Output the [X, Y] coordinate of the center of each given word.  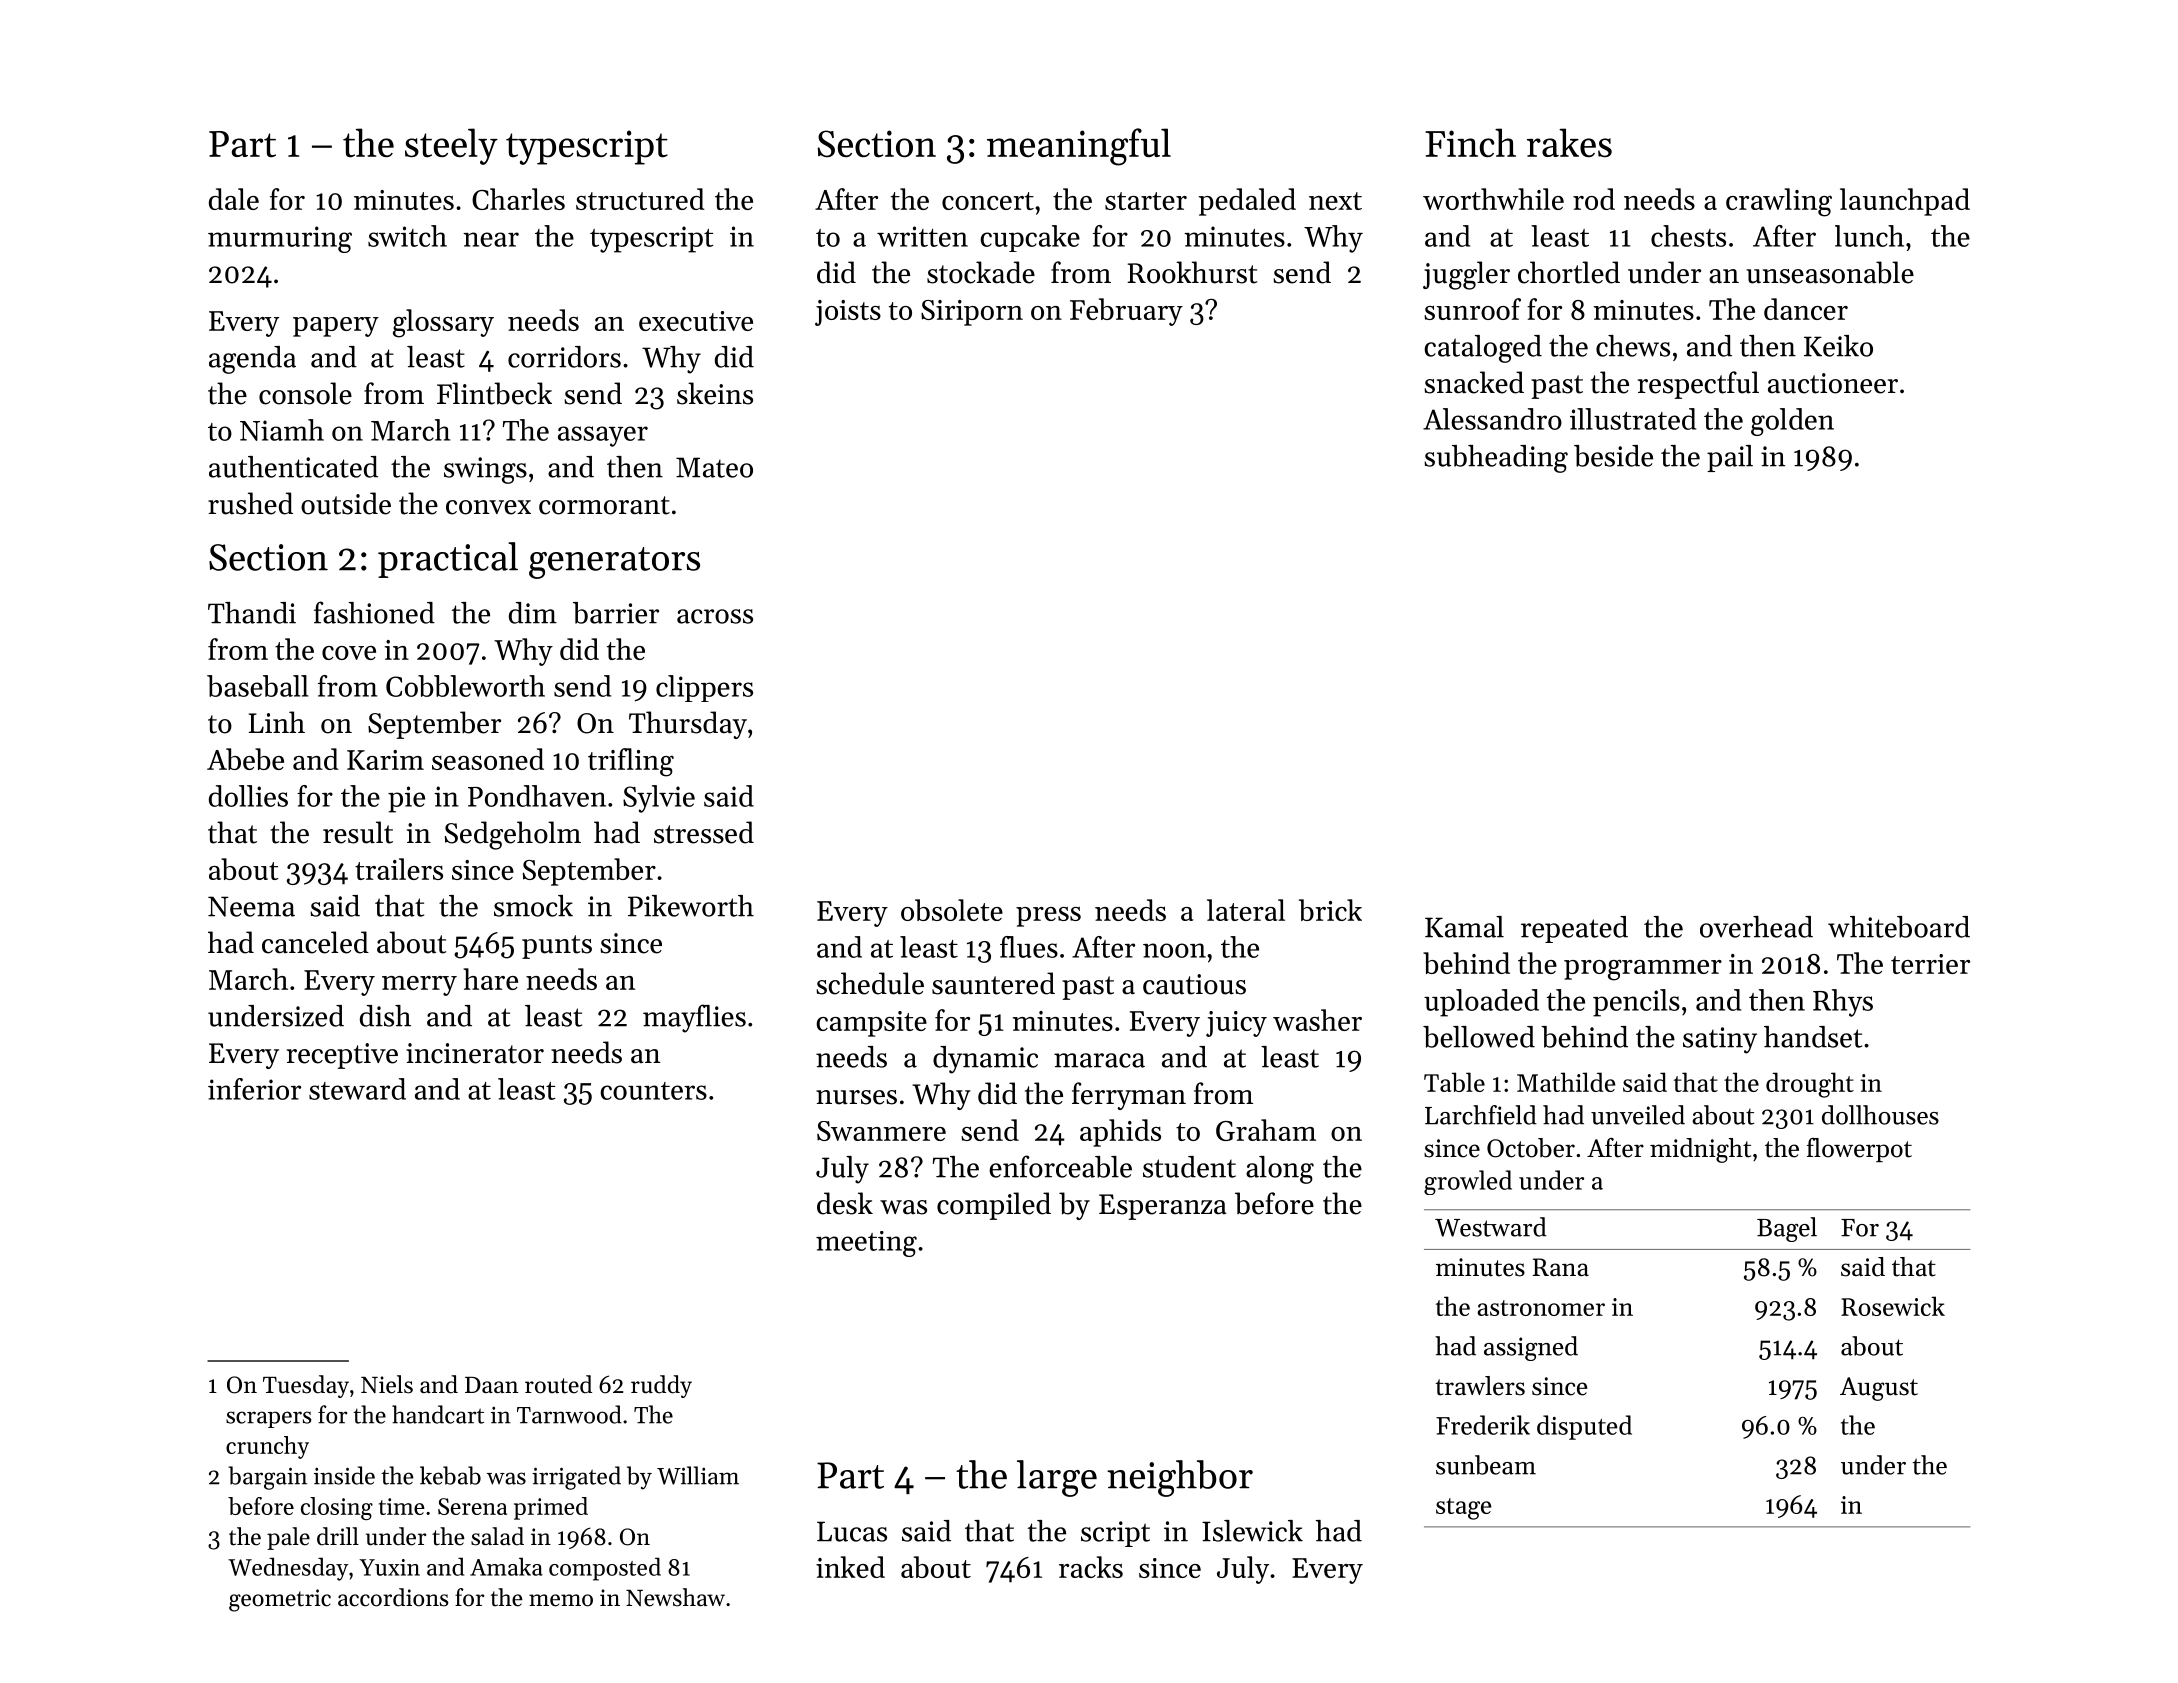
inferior [254, 1089]
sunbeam [1486, 1465]
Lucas [852, 1531]
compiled [994, 1206]
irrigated [576, 1478]
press [1048, 917]
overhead [1756, 927]
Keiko [1838, 346]
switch [407, 236]
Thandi [252, 613]
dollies [248, 796]
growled [1468, 1182]
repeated [1574, 929]
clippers [704, 688]
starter [1146, 201]
